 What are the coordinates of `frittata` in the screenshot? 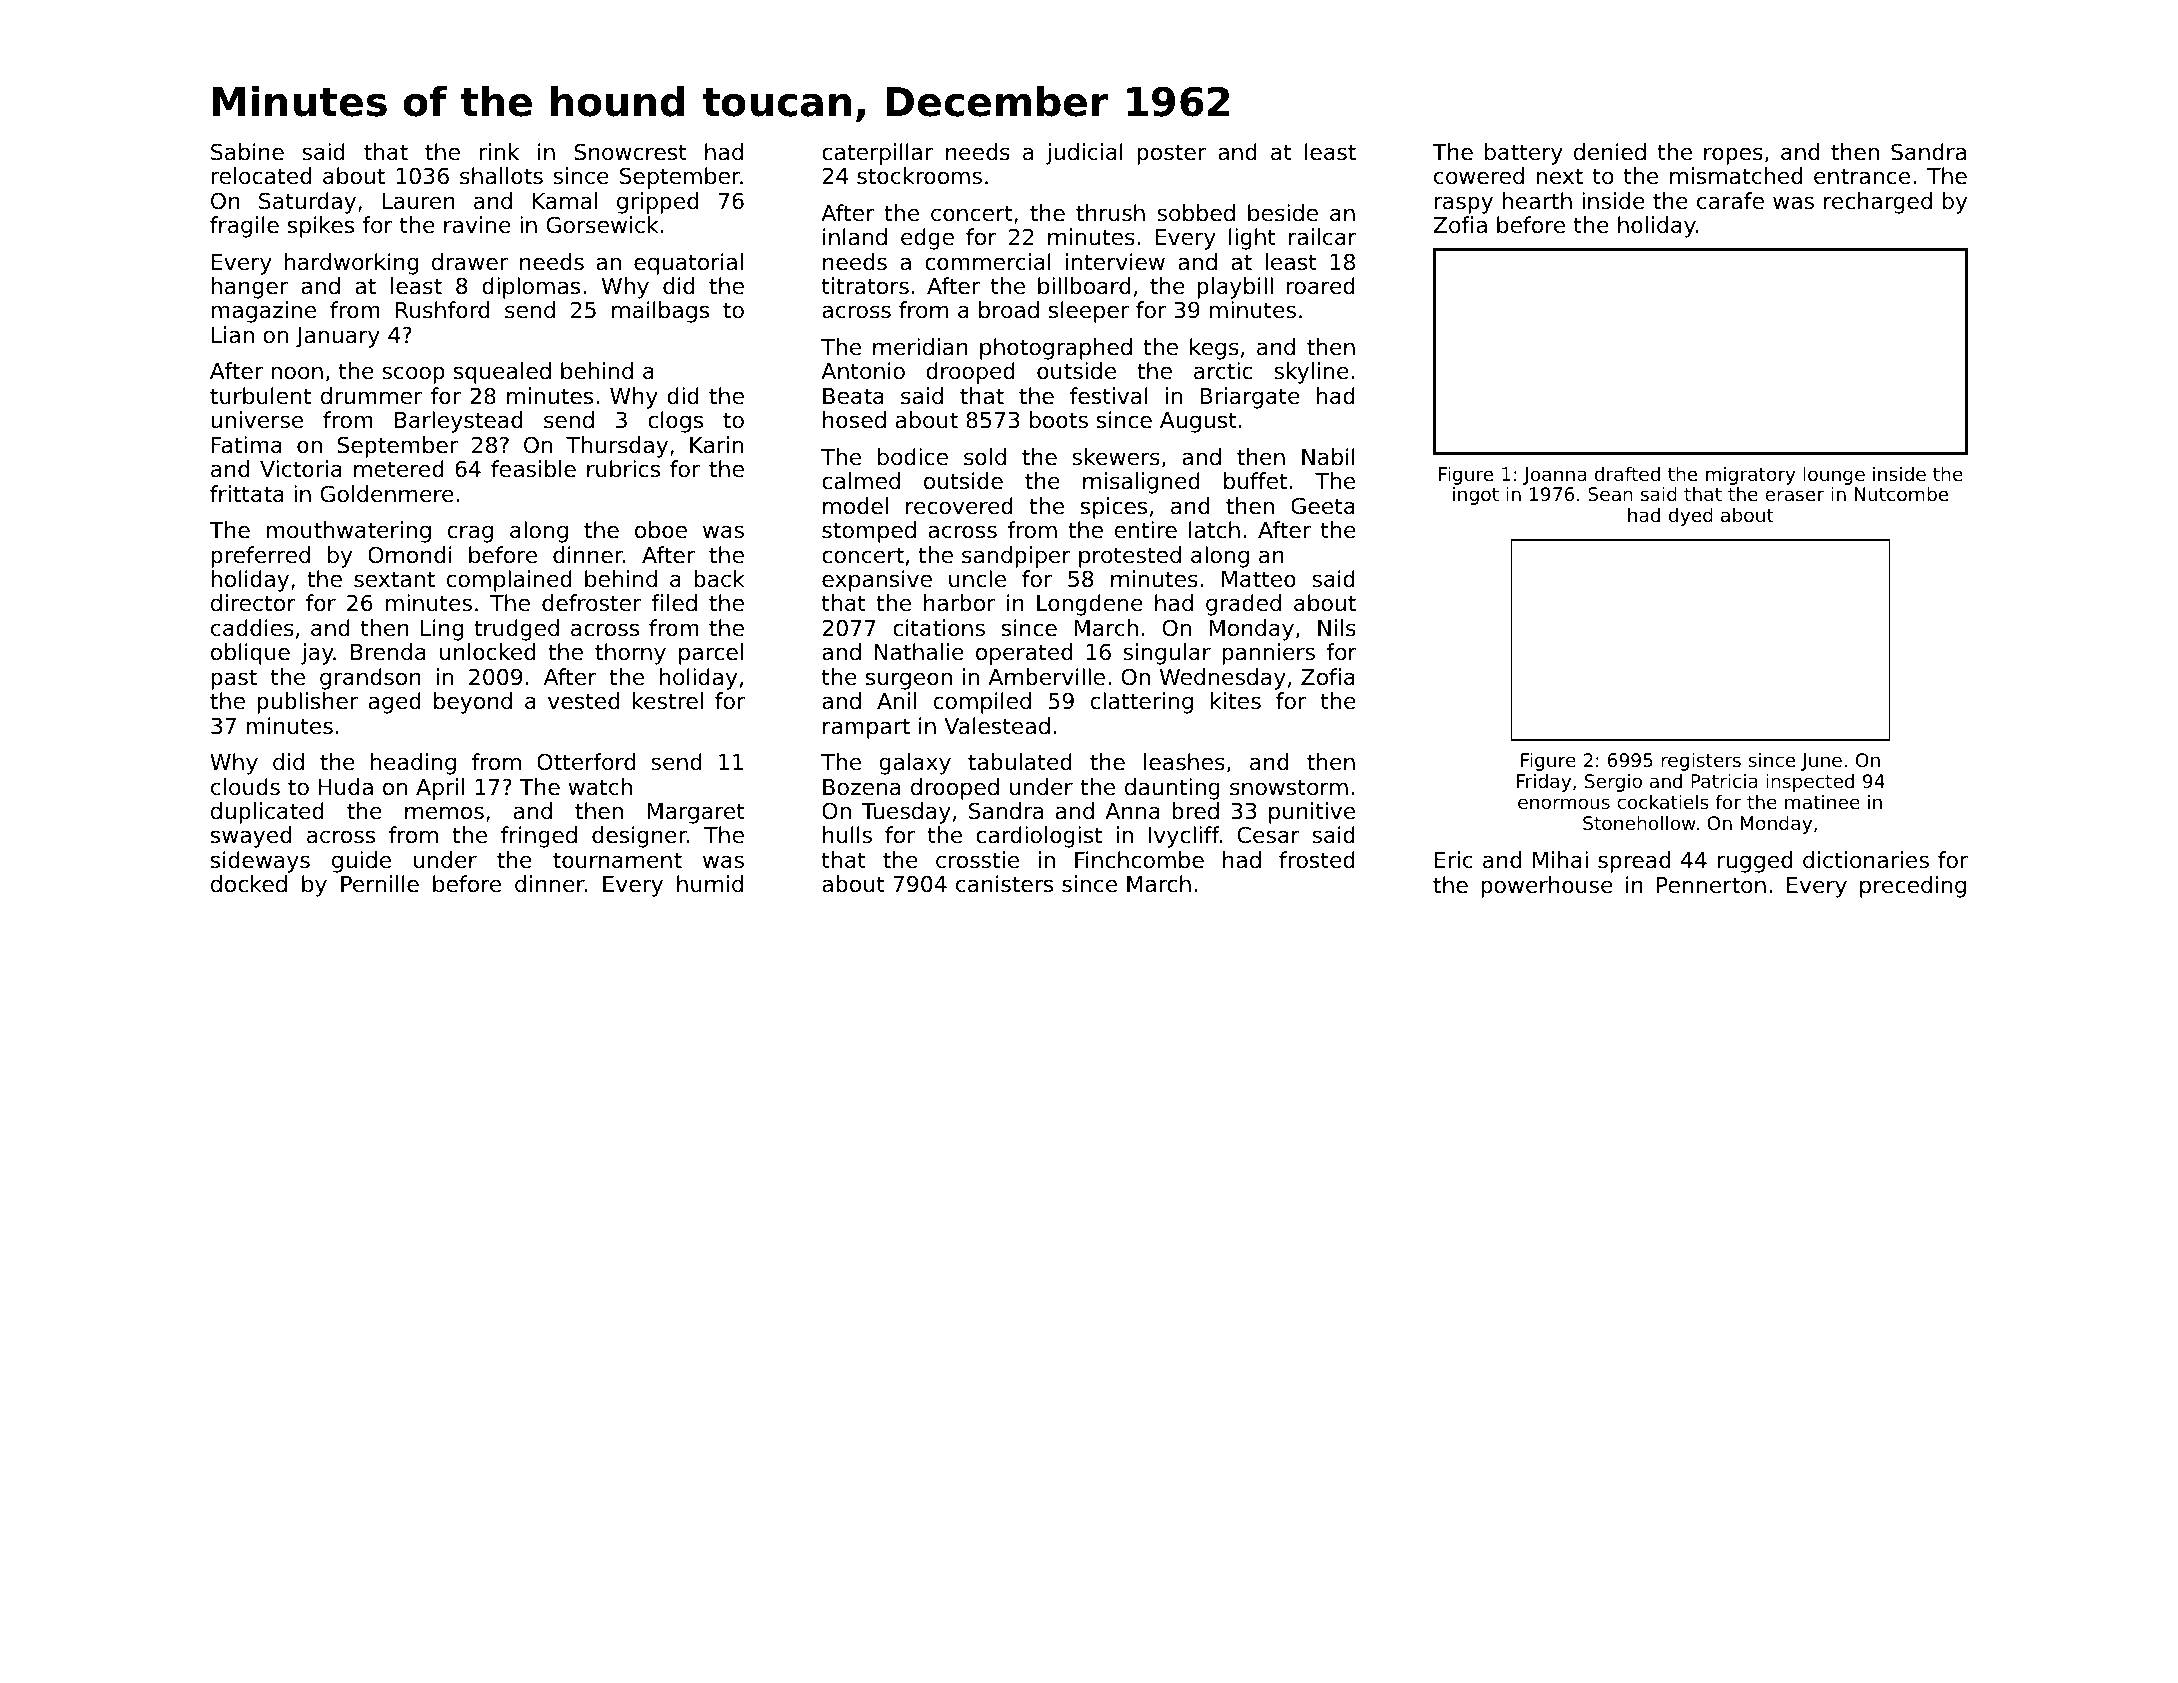 It's located at (247, 494).
